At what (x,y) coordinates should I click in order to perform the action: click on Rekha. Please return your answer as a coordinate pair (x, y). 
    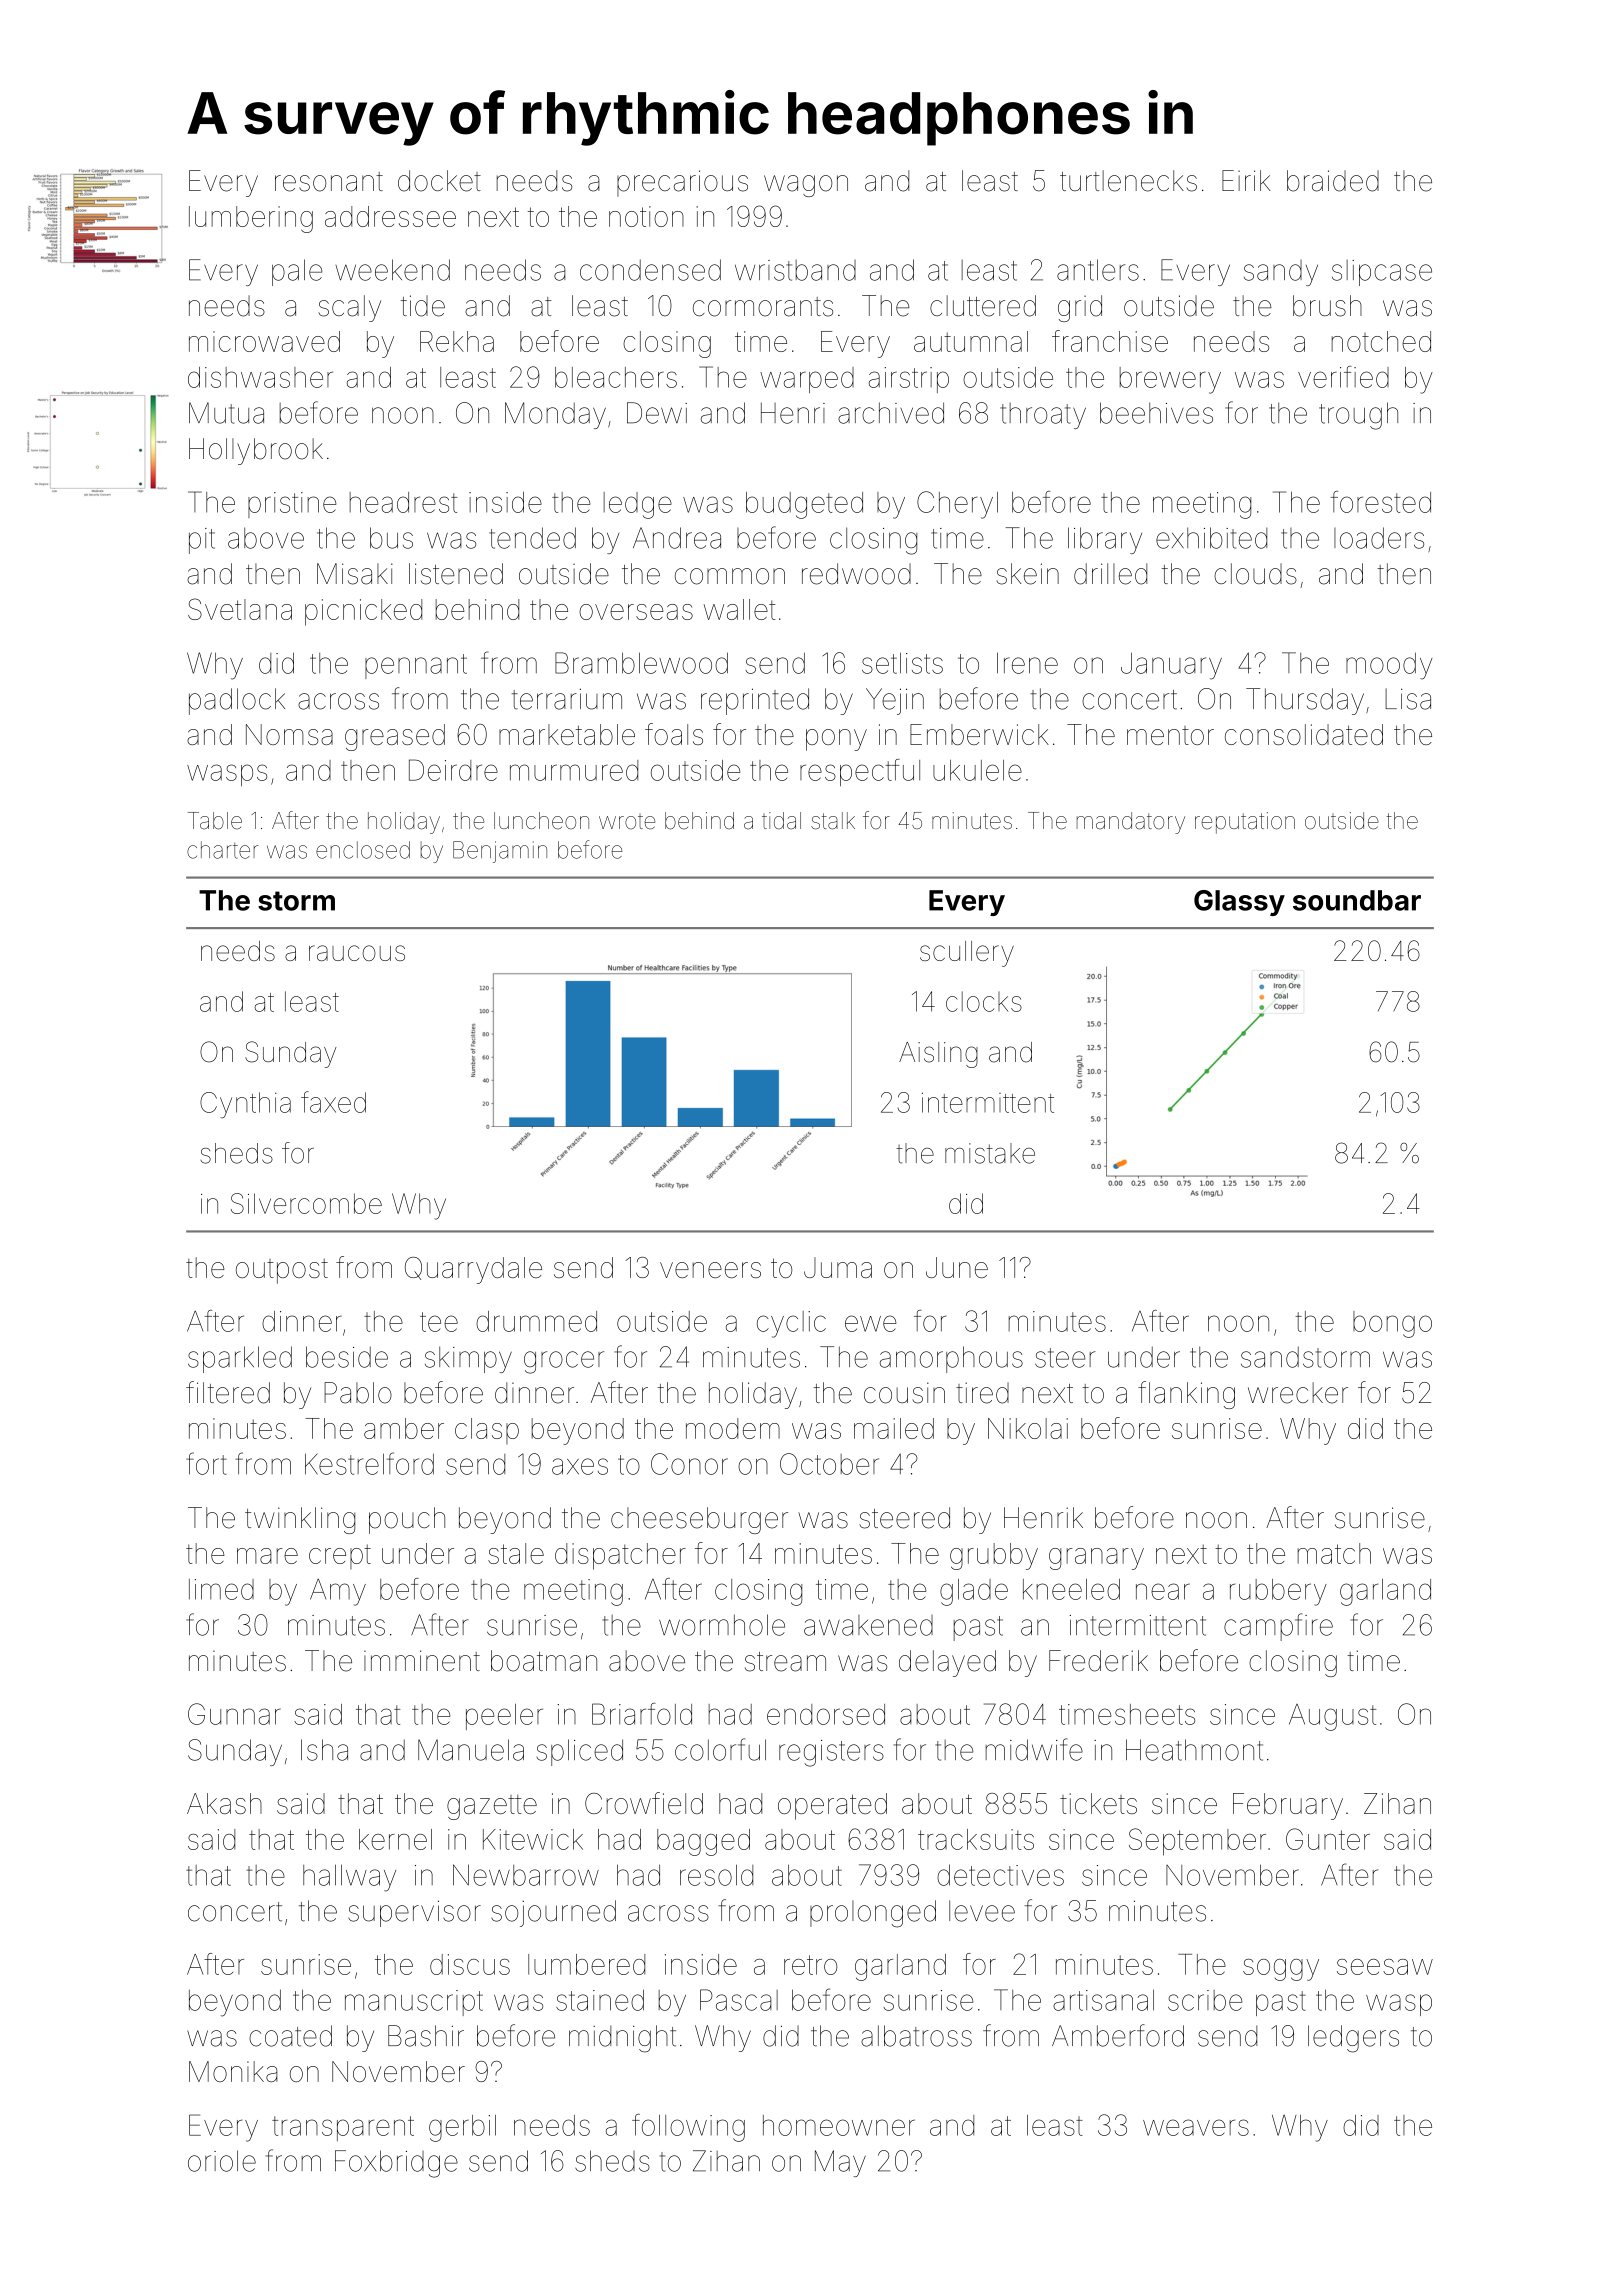
    Looking at the image, I should click on (457, 341).
